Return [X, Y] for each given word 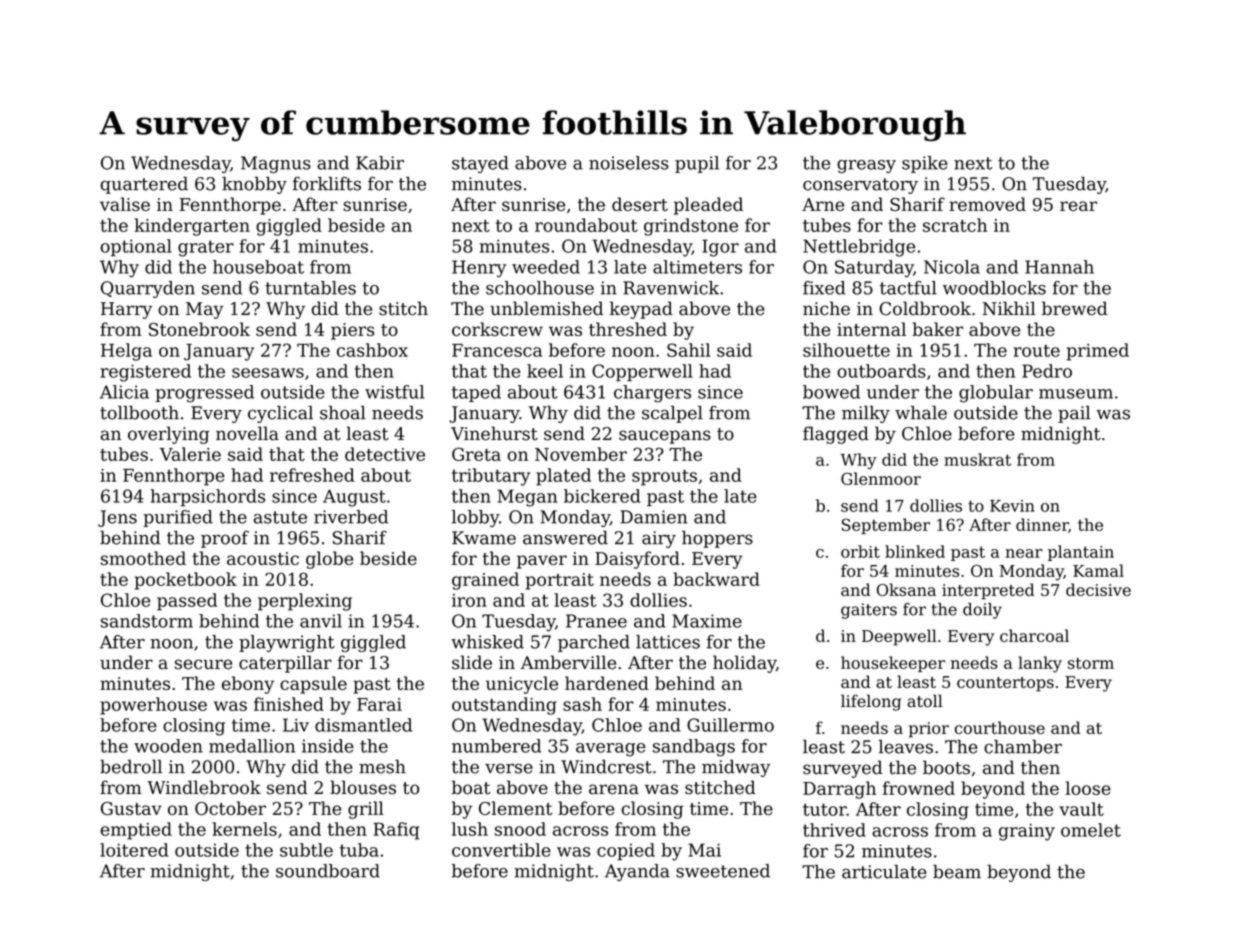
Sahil [688, 350]
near [1024, 553]
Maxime [707, 621]
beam [957, 871]
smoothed [143, 558]
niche [826, 308]
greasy [866, 166]
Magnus [276, 164]
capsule [313, 685]
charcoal [1034, 635]
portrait [560, 581]
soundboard [328, 871]
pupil [697, 164]
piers [352, 331]
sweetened [723, 871]
